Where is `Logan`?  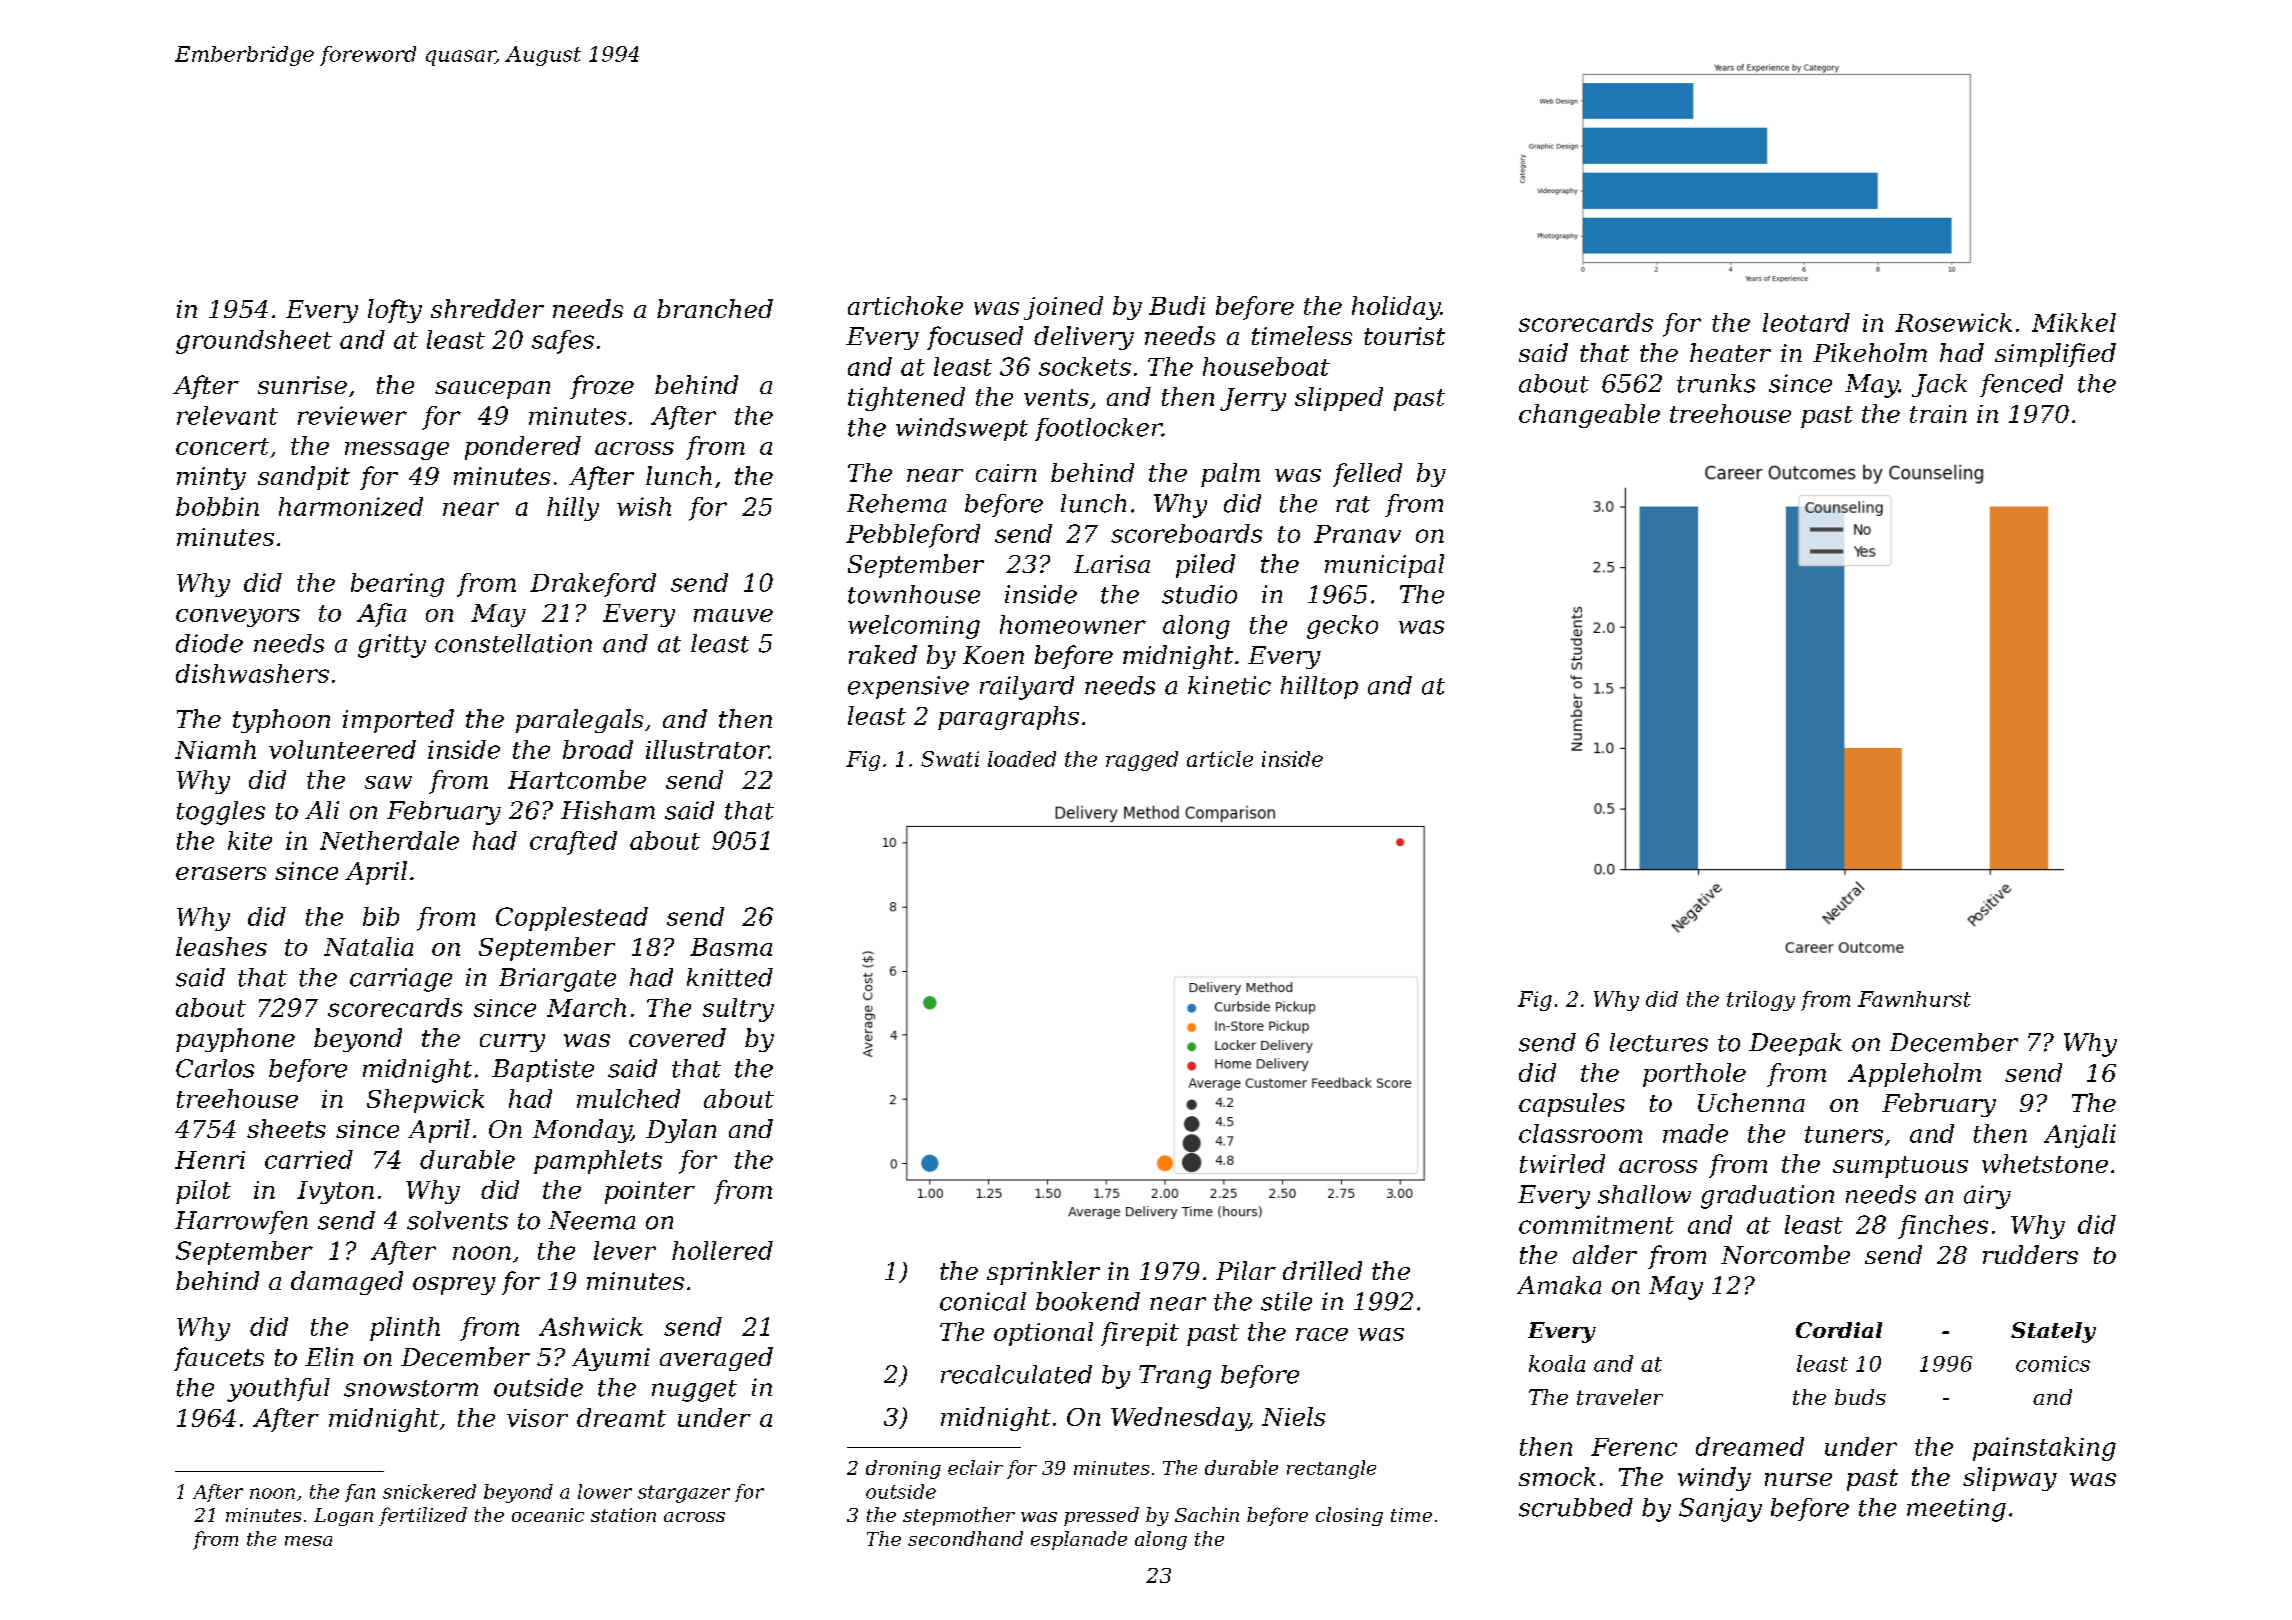 Logan is located at coordinates (343, 1517).
